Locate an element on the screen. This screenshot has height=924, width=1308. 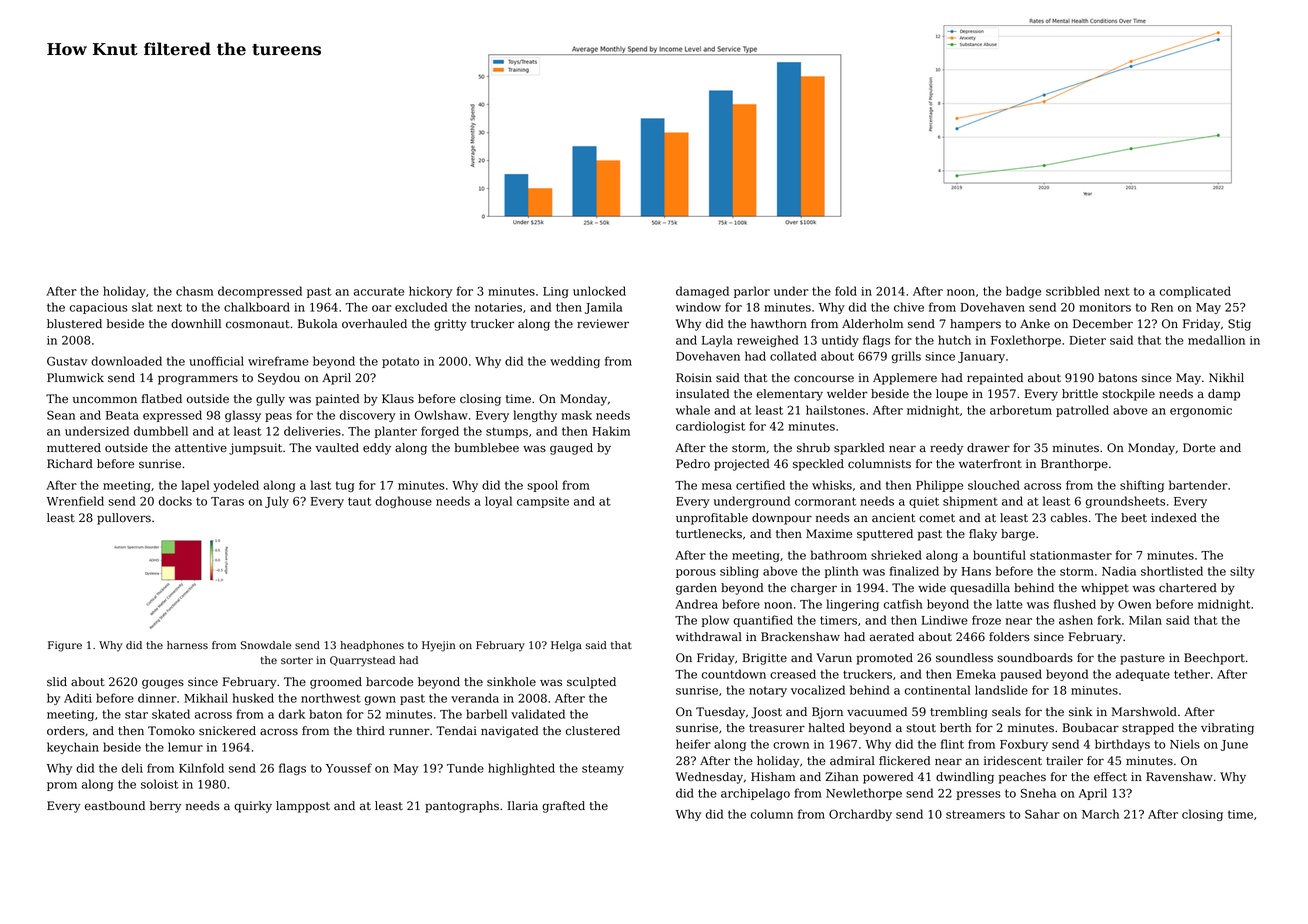
capacious is located at coordinates (98, 308).
